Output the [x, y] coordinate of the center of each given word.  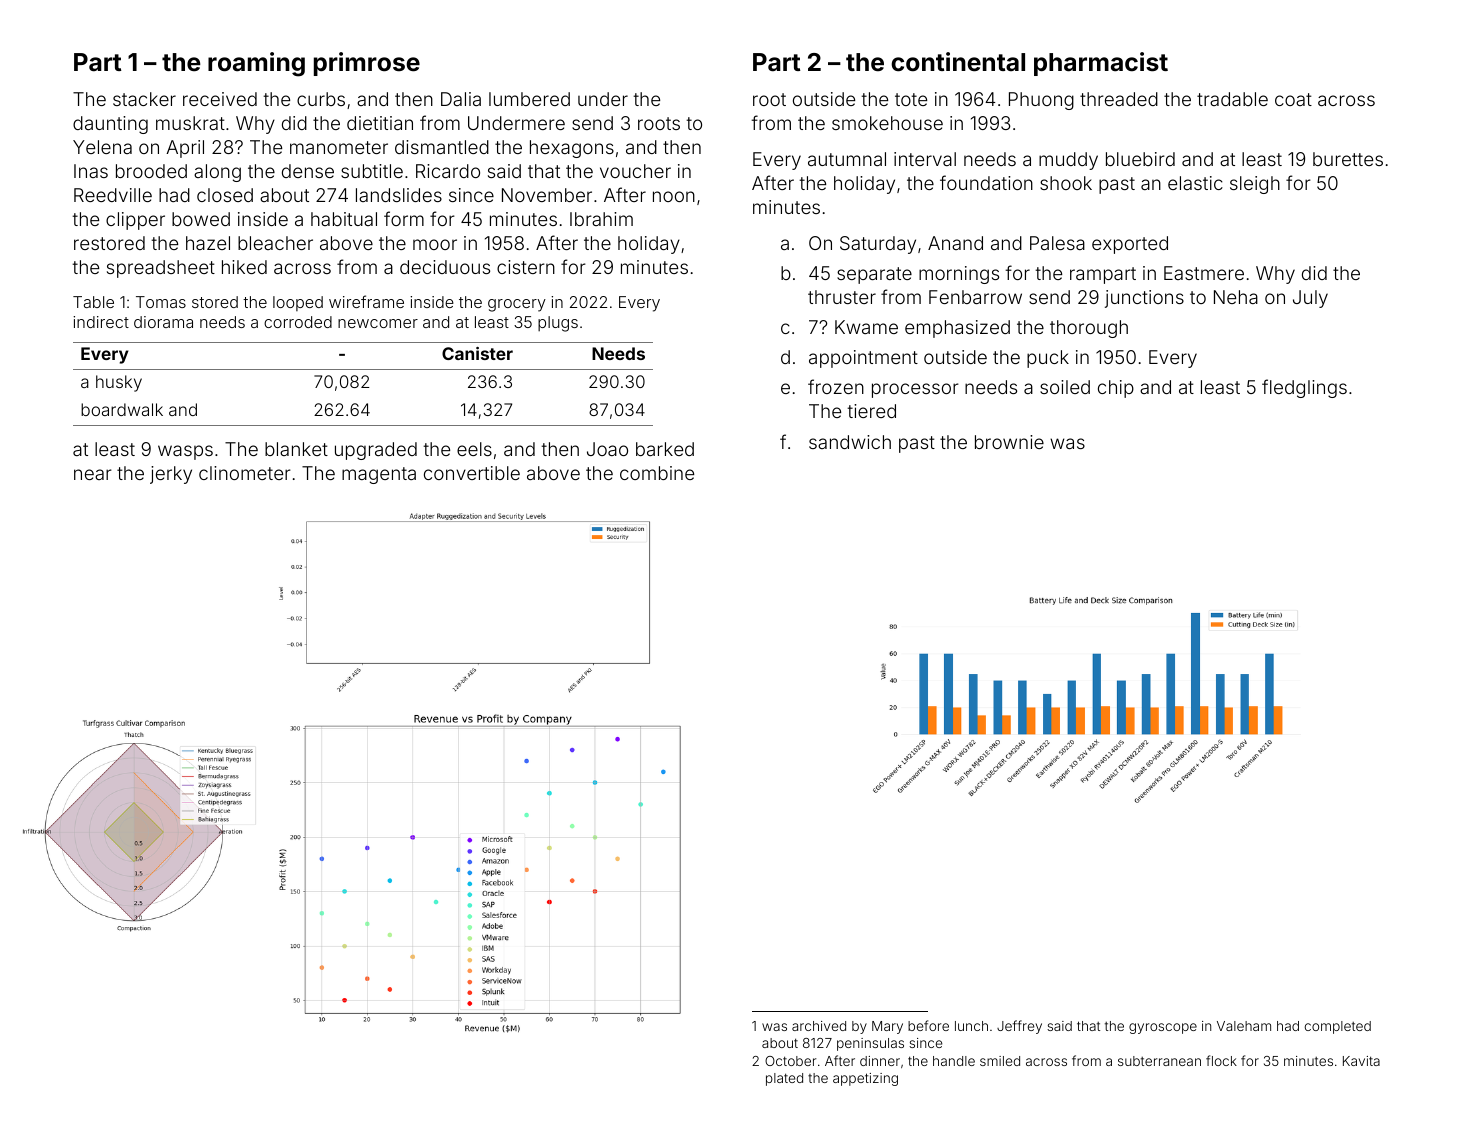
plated [784, 1079]
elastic [1195, 183]
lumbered [529, 99]
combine [657, 473]
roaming [256, 64]
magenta [379, 475]
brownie [1009, 442]
